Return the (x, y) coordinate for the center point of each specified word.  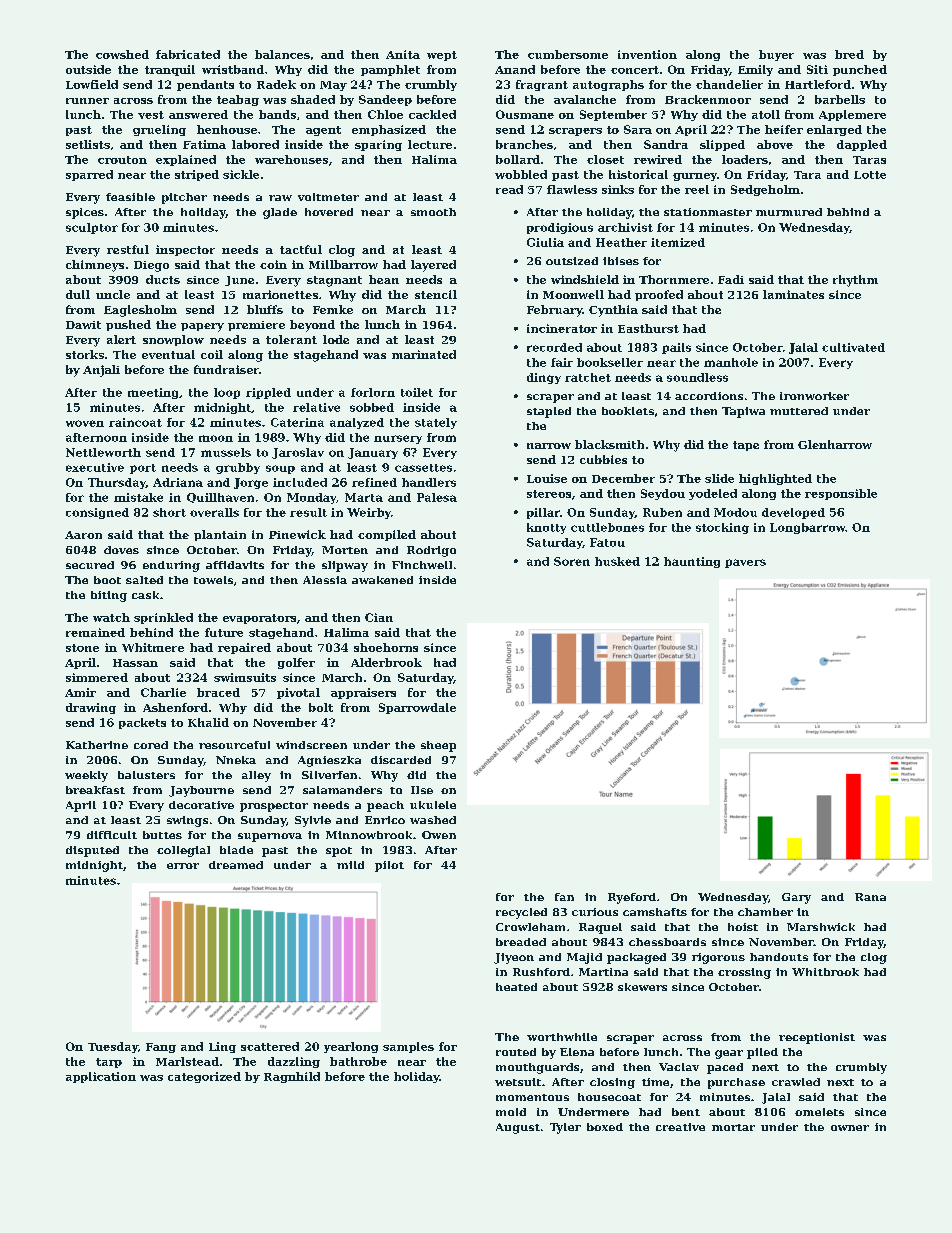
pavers (745, 563)
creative (680, 1127)
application (101, 1077)
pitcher (184, 198)
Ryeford (632, 898)
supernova (270, 837)
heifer (784, 129)
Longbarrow (807, 528)
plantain (220, 535)
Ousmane (525, 114)
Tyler (565, 1128)
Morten (345, 550)
